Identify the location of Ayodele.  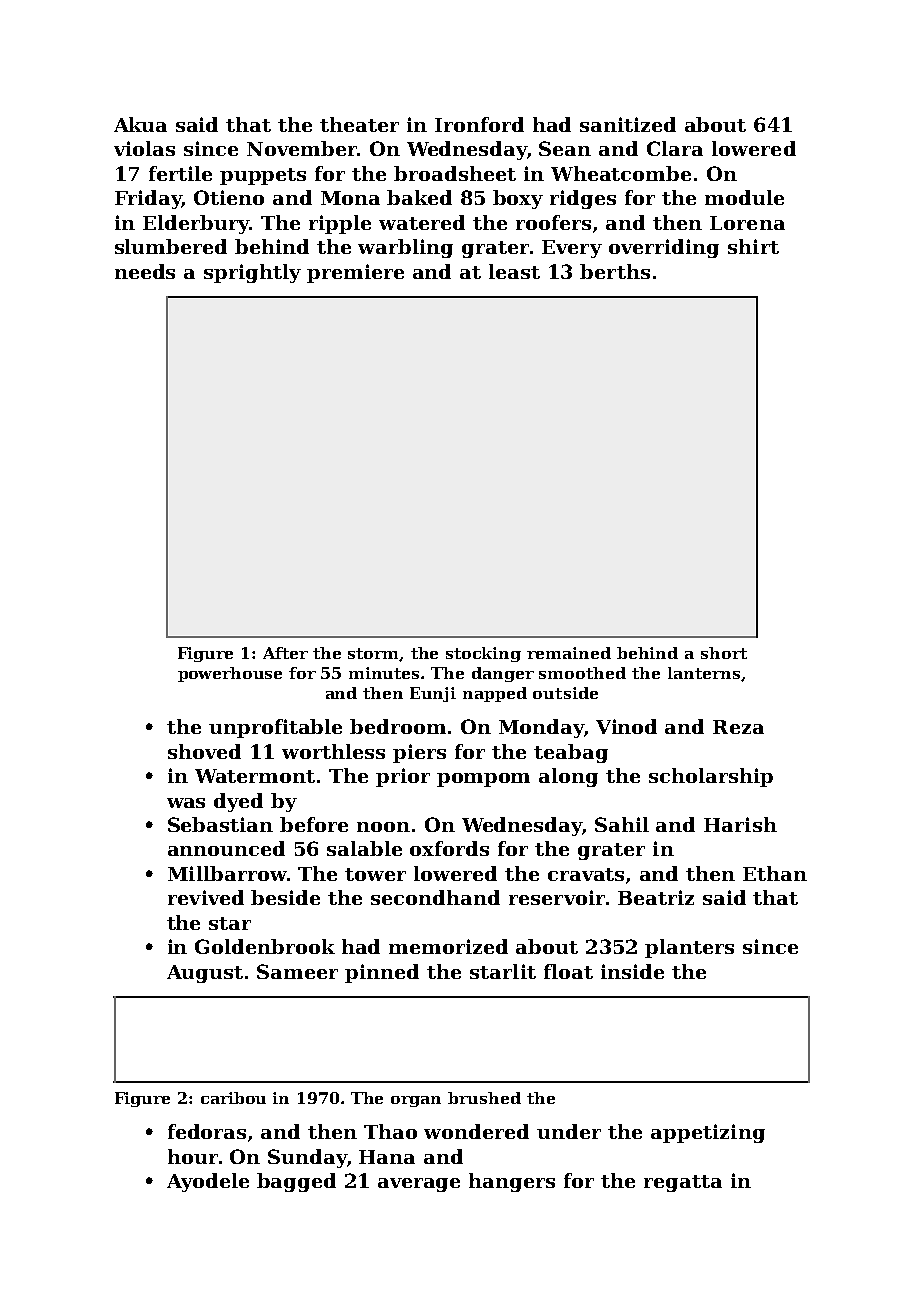
(208, 1182).
